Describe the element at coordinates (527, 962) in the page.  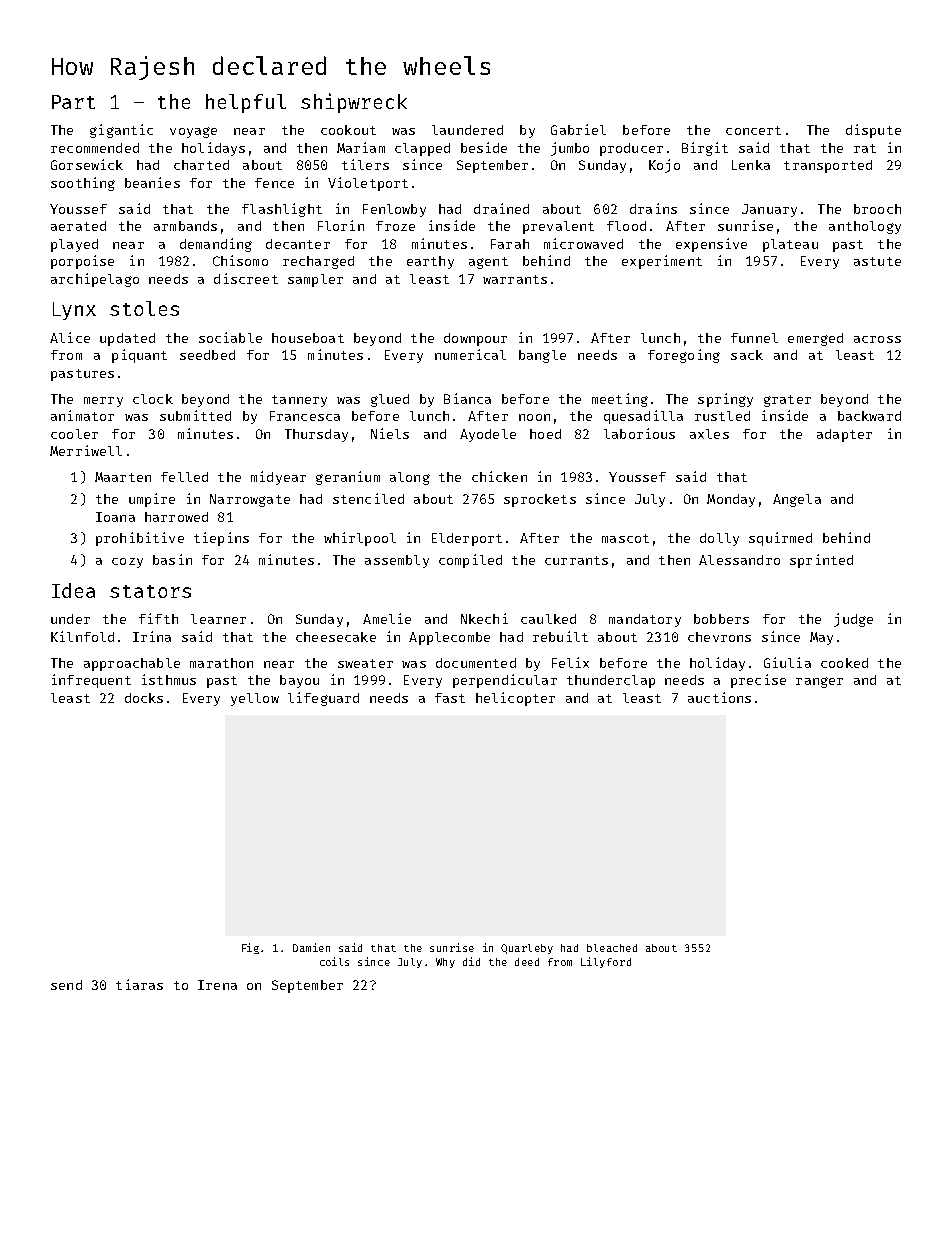
I see `deed` at that location.
